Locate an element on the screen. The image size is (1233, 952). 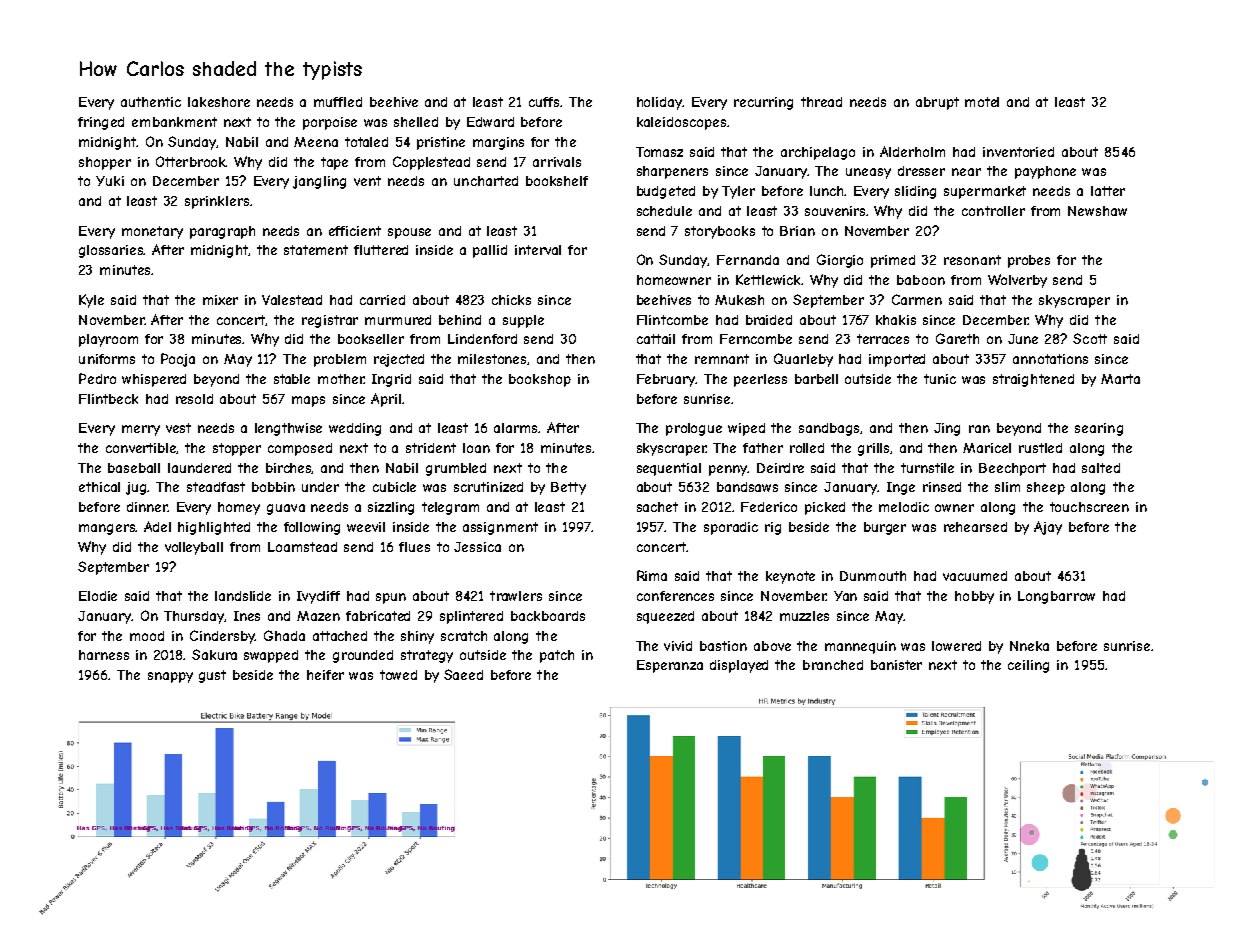
harness is located at coordinates (104, 655).
